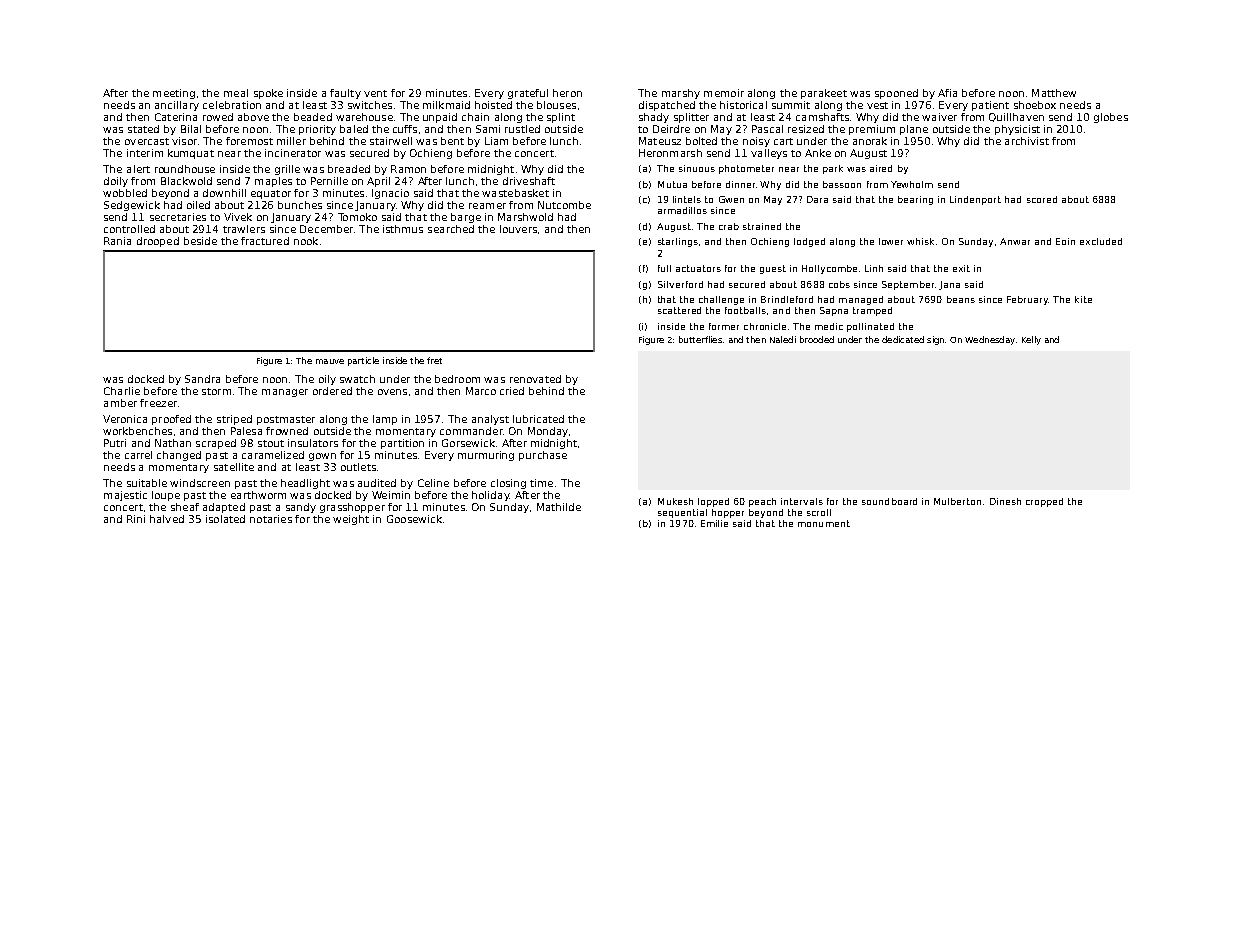 The height and width of the image is (952, 1233). I want to click on globes, so click(1111, 118).
